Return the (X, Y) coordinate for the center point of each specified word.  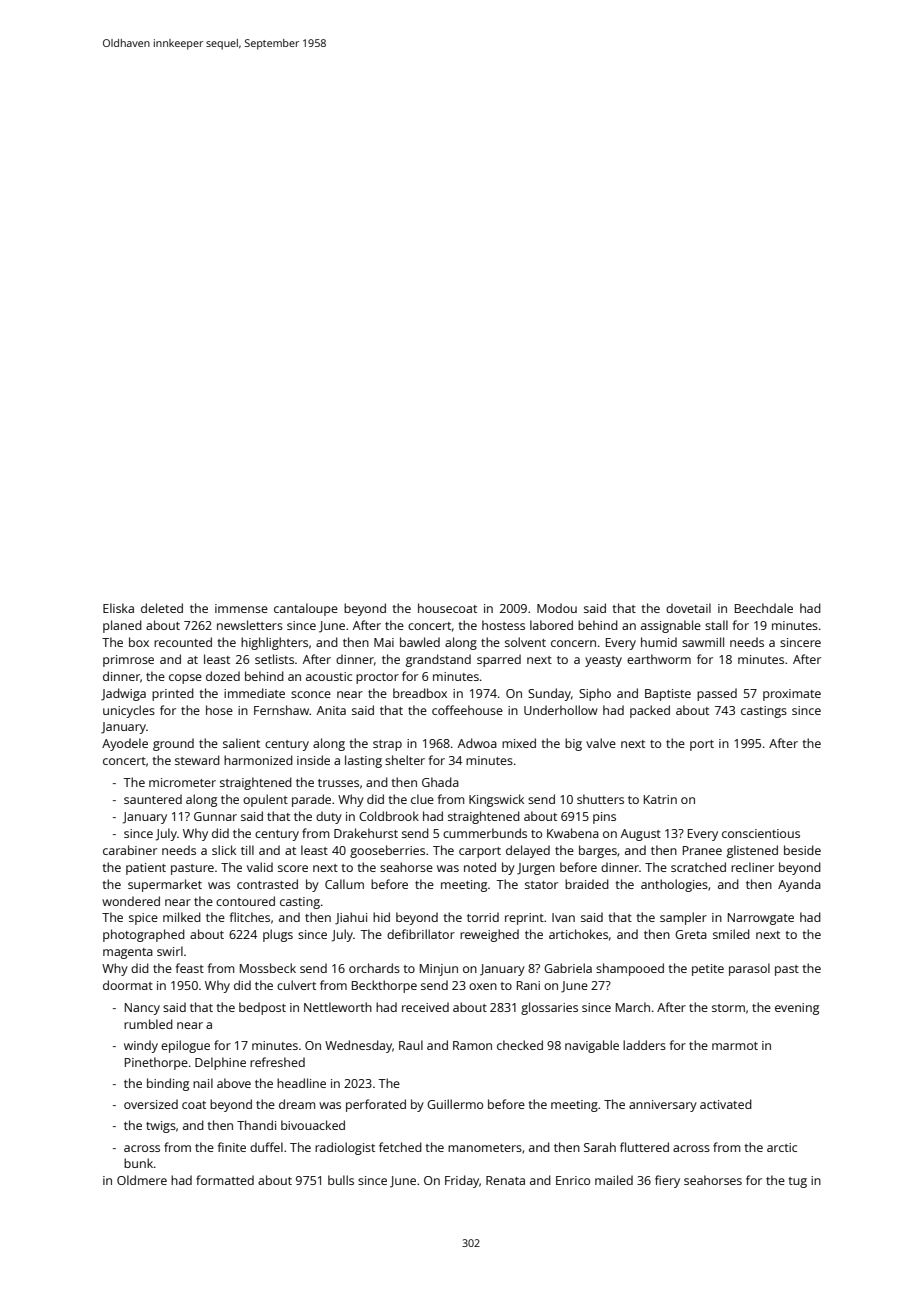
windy (141, 1046)
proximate (792, 695)
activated (726, 1104)
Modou (557, 608)
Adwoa (477, 743)
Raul (411, 1045)
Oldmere (142, 1180)
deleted (162, 608)
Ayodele (125, 744)
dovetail (688, 608)
